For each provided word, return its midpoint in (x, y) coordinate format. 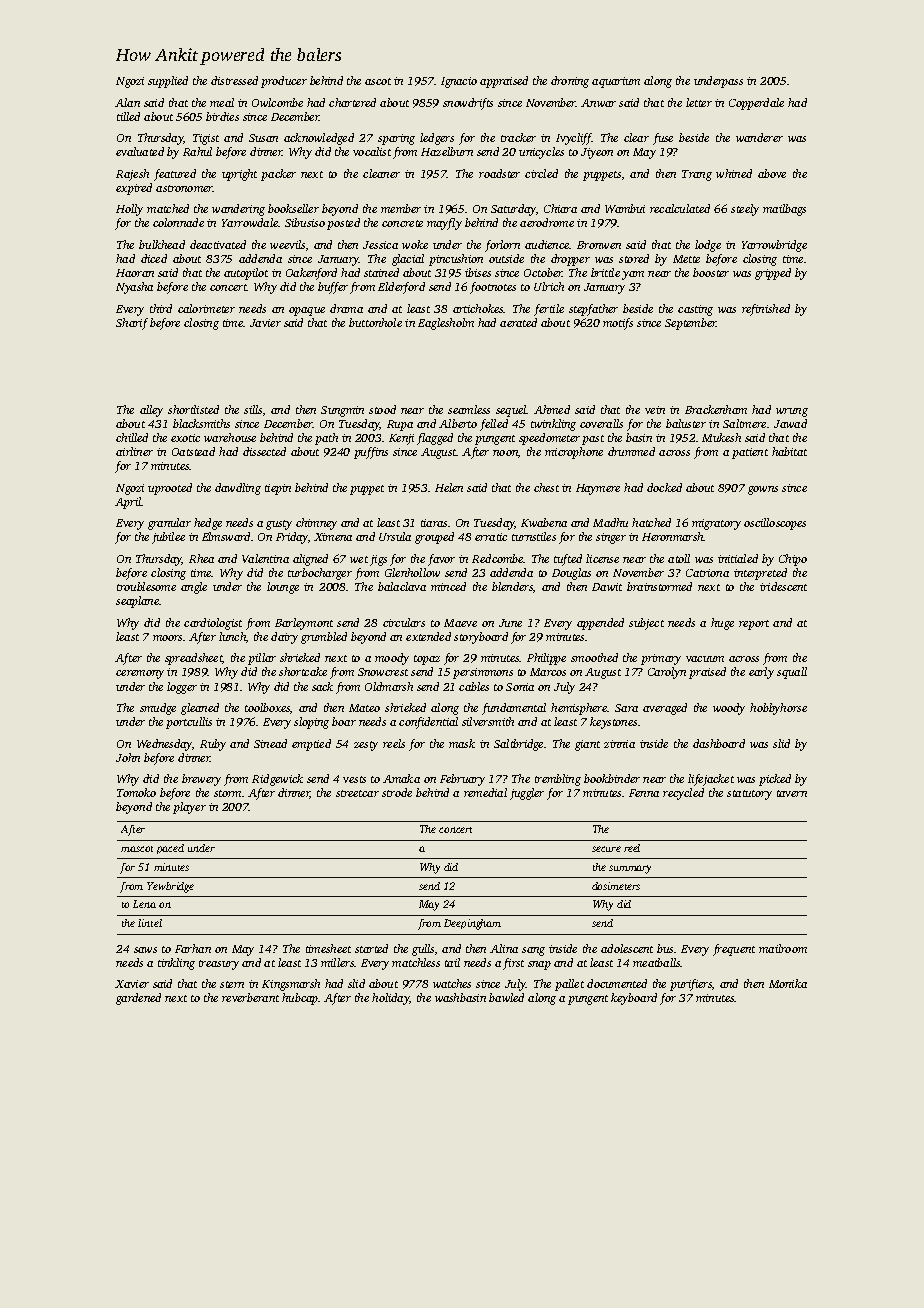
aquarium (616, 82)
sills (253, 409)
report (754, 625)
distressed (234, 80)
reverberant (250, 997)
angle (194, 588)
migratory (716, 524)
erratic (491, 537)
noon (505, 453)
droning (570, 82)
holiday (391, 999)
